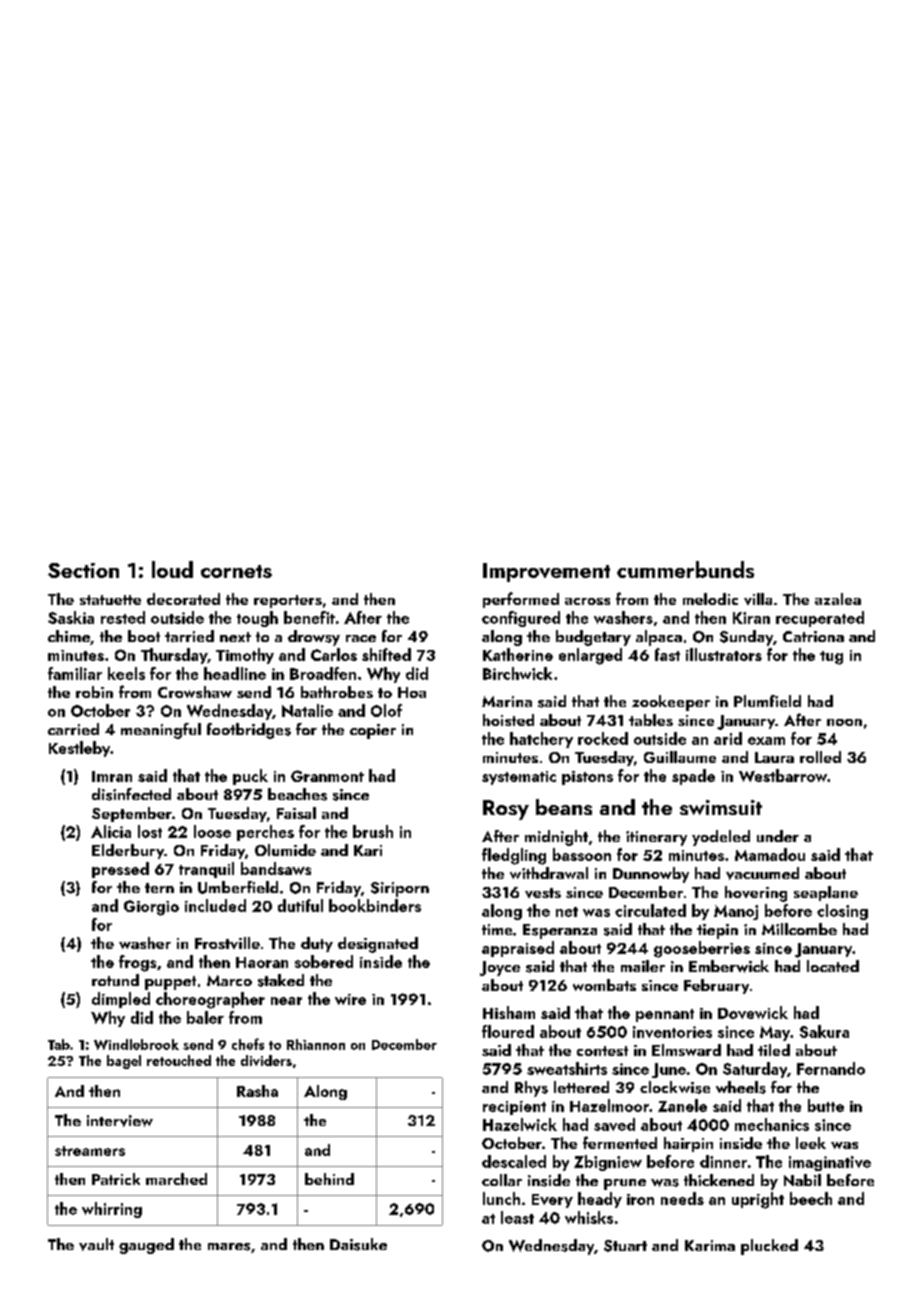 The image size is (924, 1314). I want to click on plucked, so click(769, 1247).
